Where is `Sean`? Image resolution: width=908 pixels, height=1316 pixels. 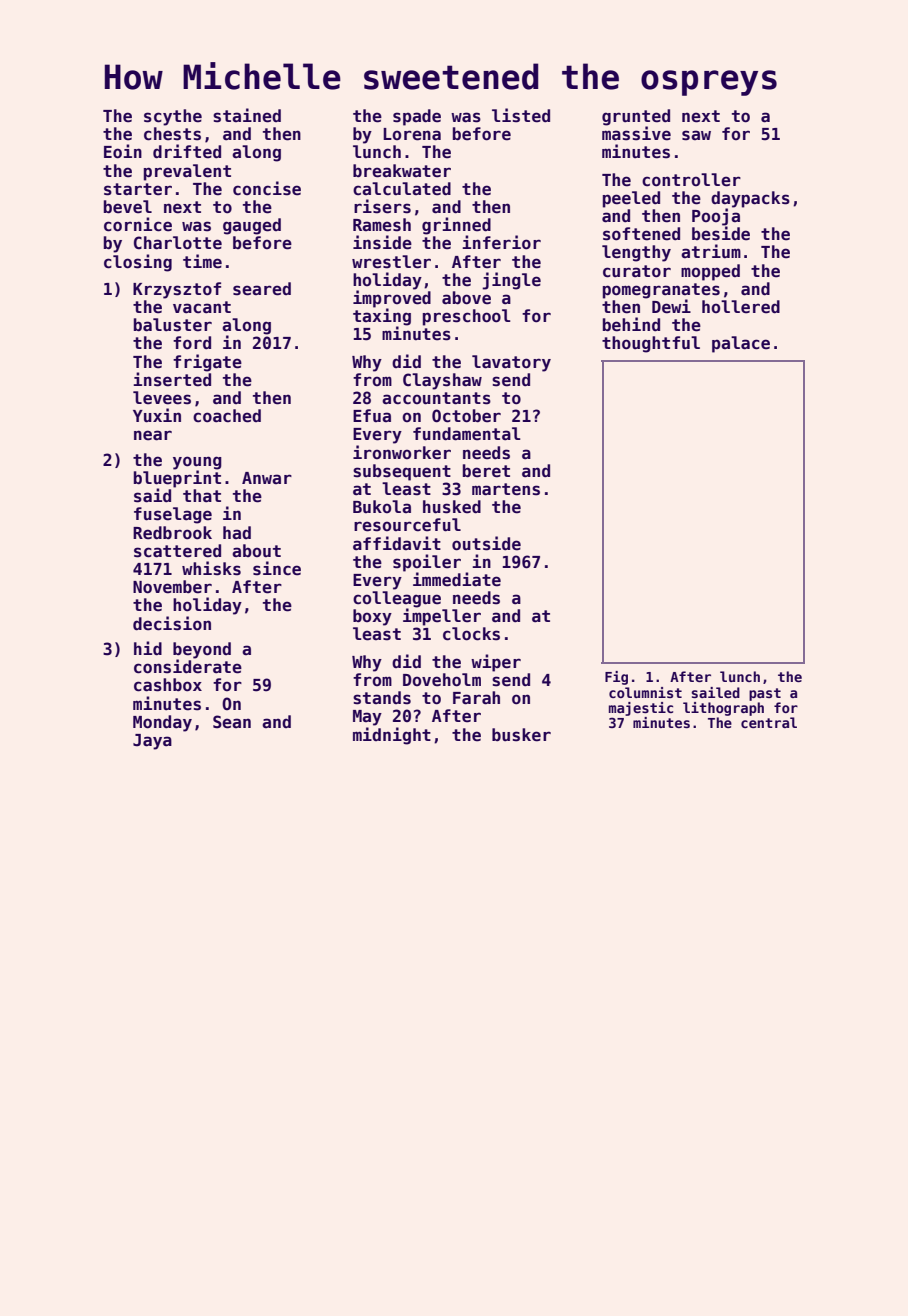 Sean is located at coordinates (232, 722).
